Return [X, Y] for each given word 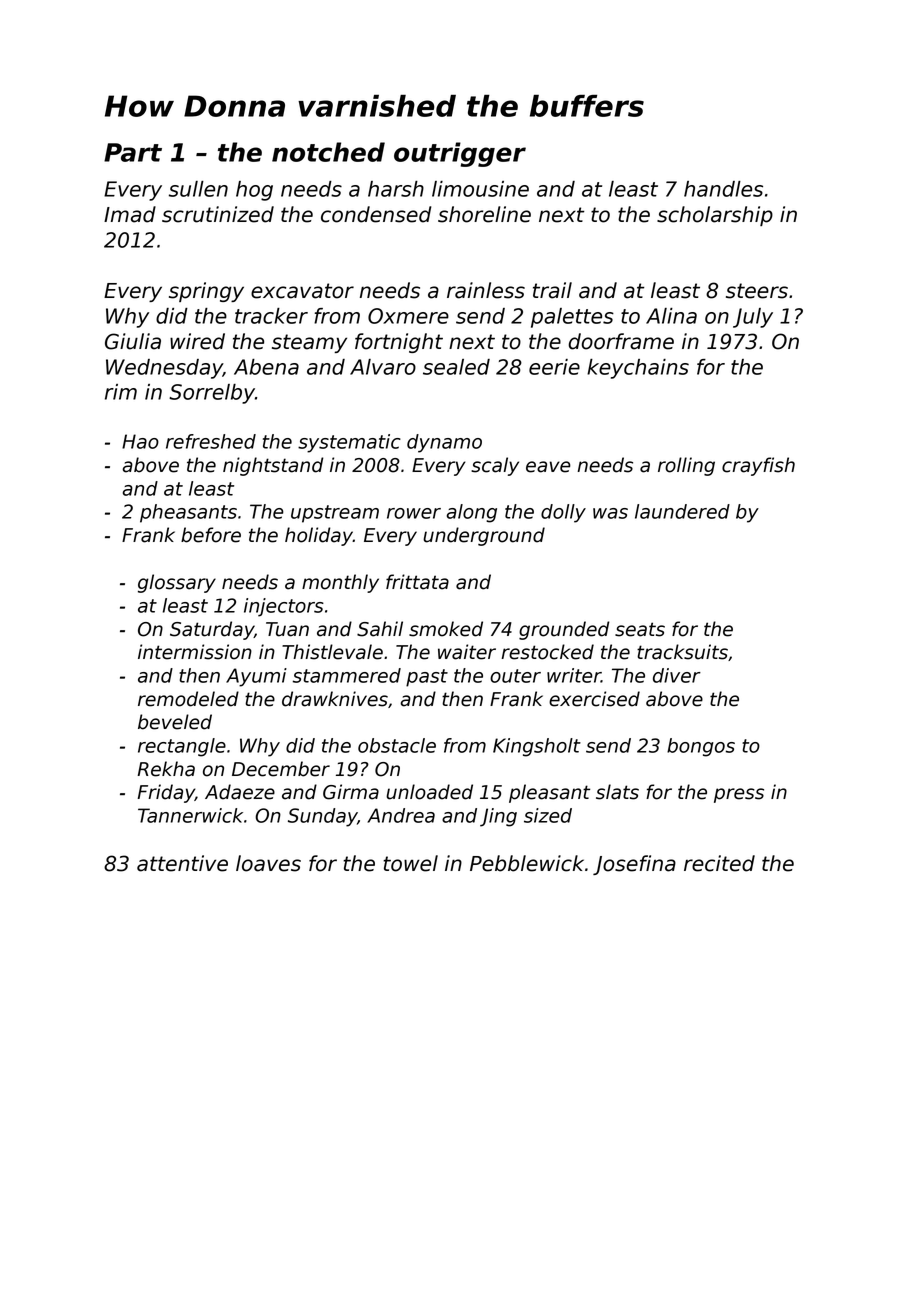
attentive [182, 863]
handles [723, 189]
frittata [417, 582]
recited [719, 863]
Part [133, 152]
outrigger [460, 154]
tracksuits [682, 652]
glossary [177, 583]
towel [410, 863]
